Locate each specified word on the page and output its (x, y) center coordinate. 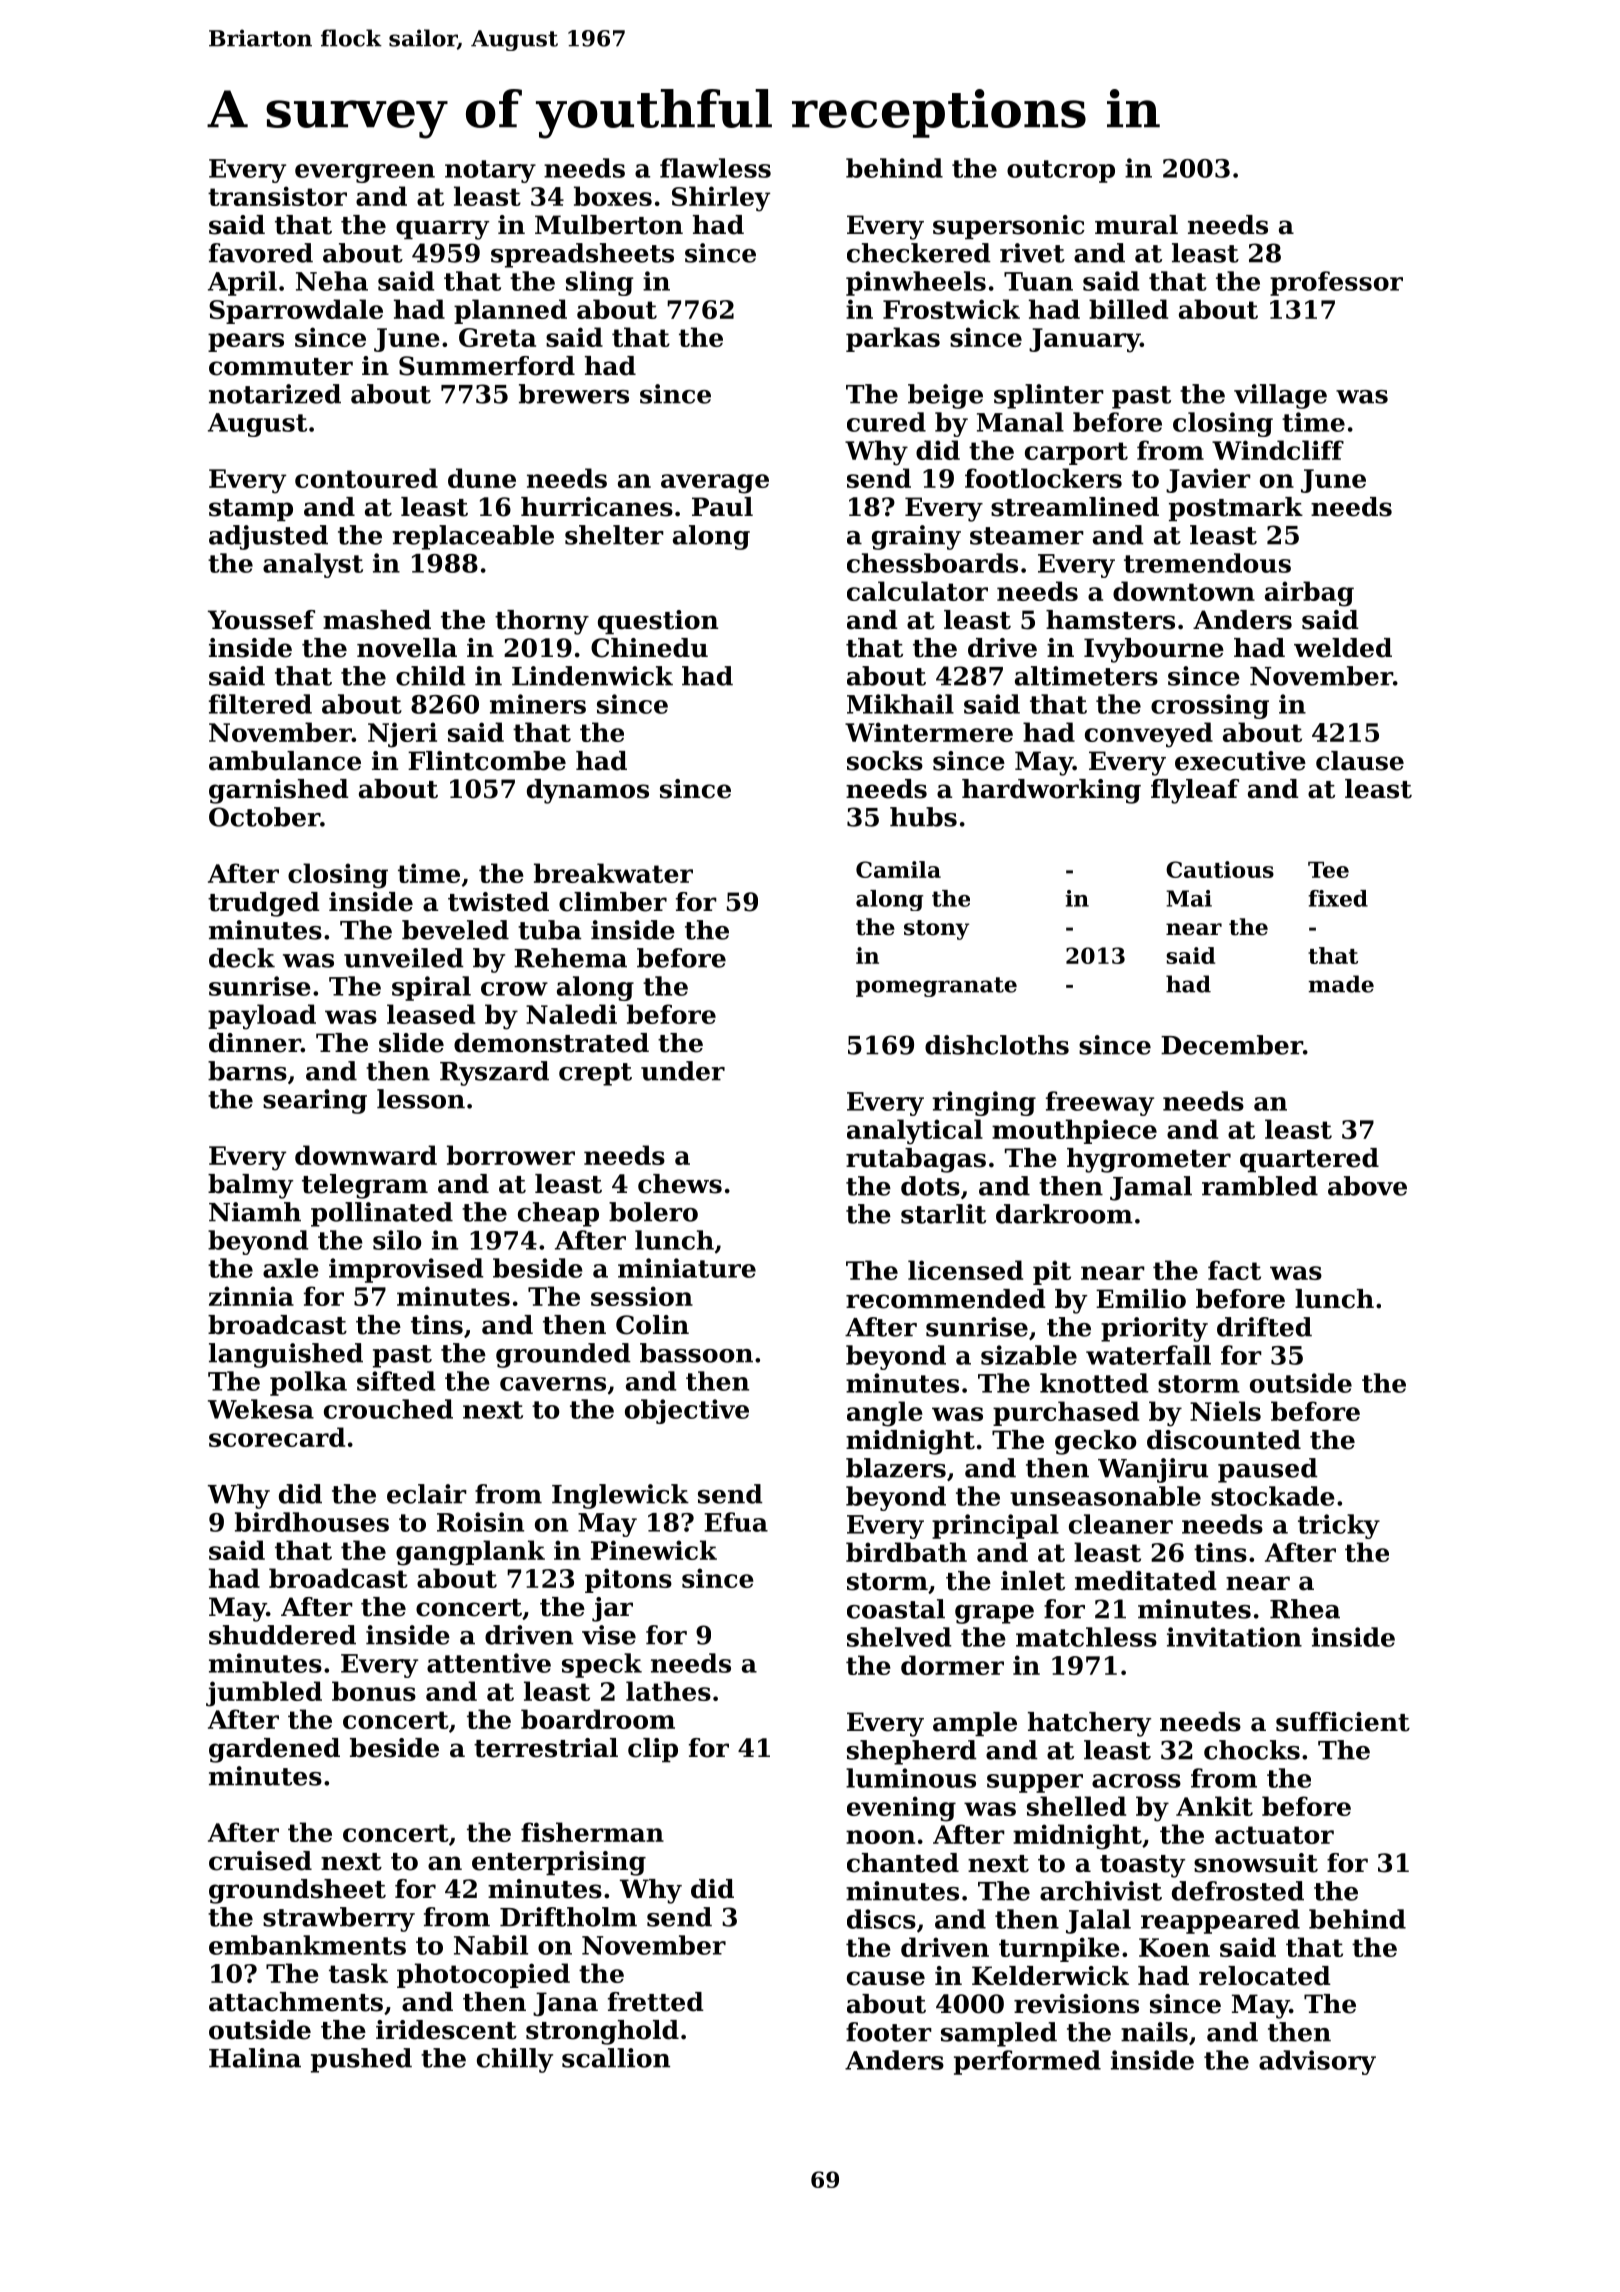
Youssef (261, 620)
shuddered (282, 1635)
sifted (396, 1381)
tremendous (1207, 563)
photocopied (483, 1975)
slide (411, 1043)
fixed (1338, 898)
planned (510, 311)
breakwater (613, 873)
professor (1336, 283)
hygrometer (1149, 1160)
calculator (917, 591)
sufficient (1343, 1722)
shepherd (912, 1752)
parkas (893, 339)
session (642, 1296)
